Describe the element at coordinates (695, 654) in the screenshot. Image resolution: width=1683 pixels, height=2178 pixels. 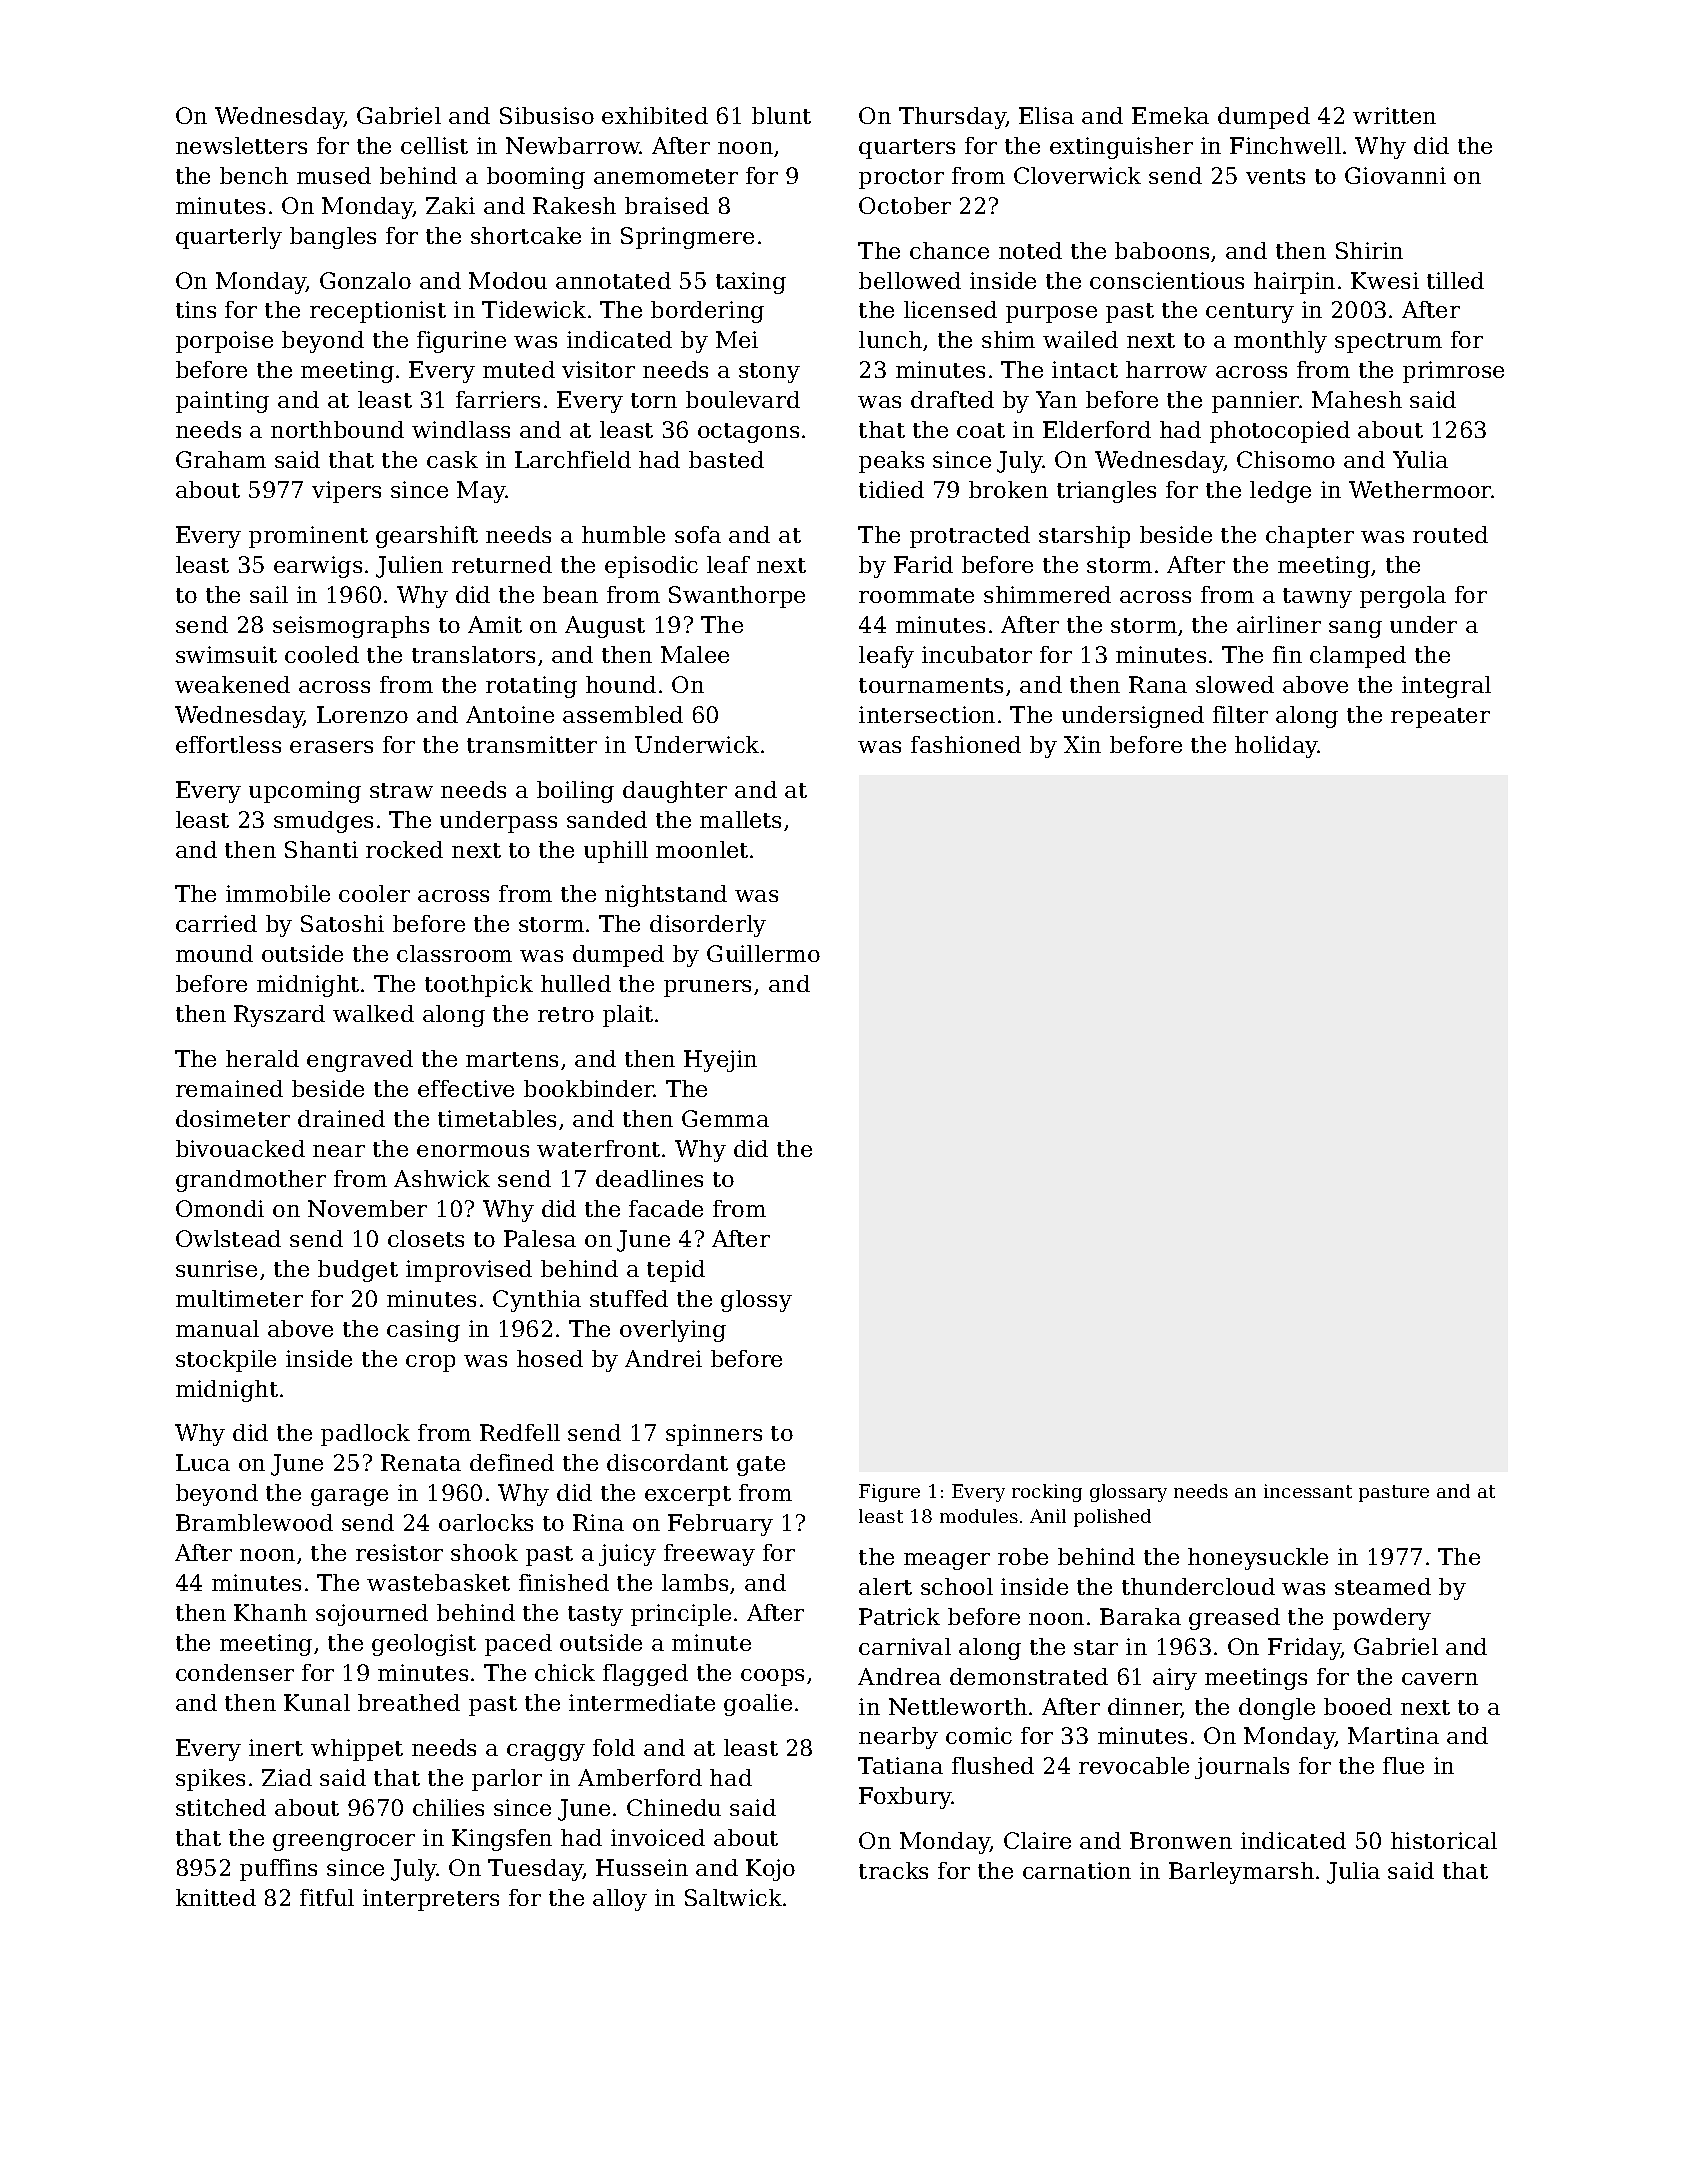
I see `Malee` at that location.
